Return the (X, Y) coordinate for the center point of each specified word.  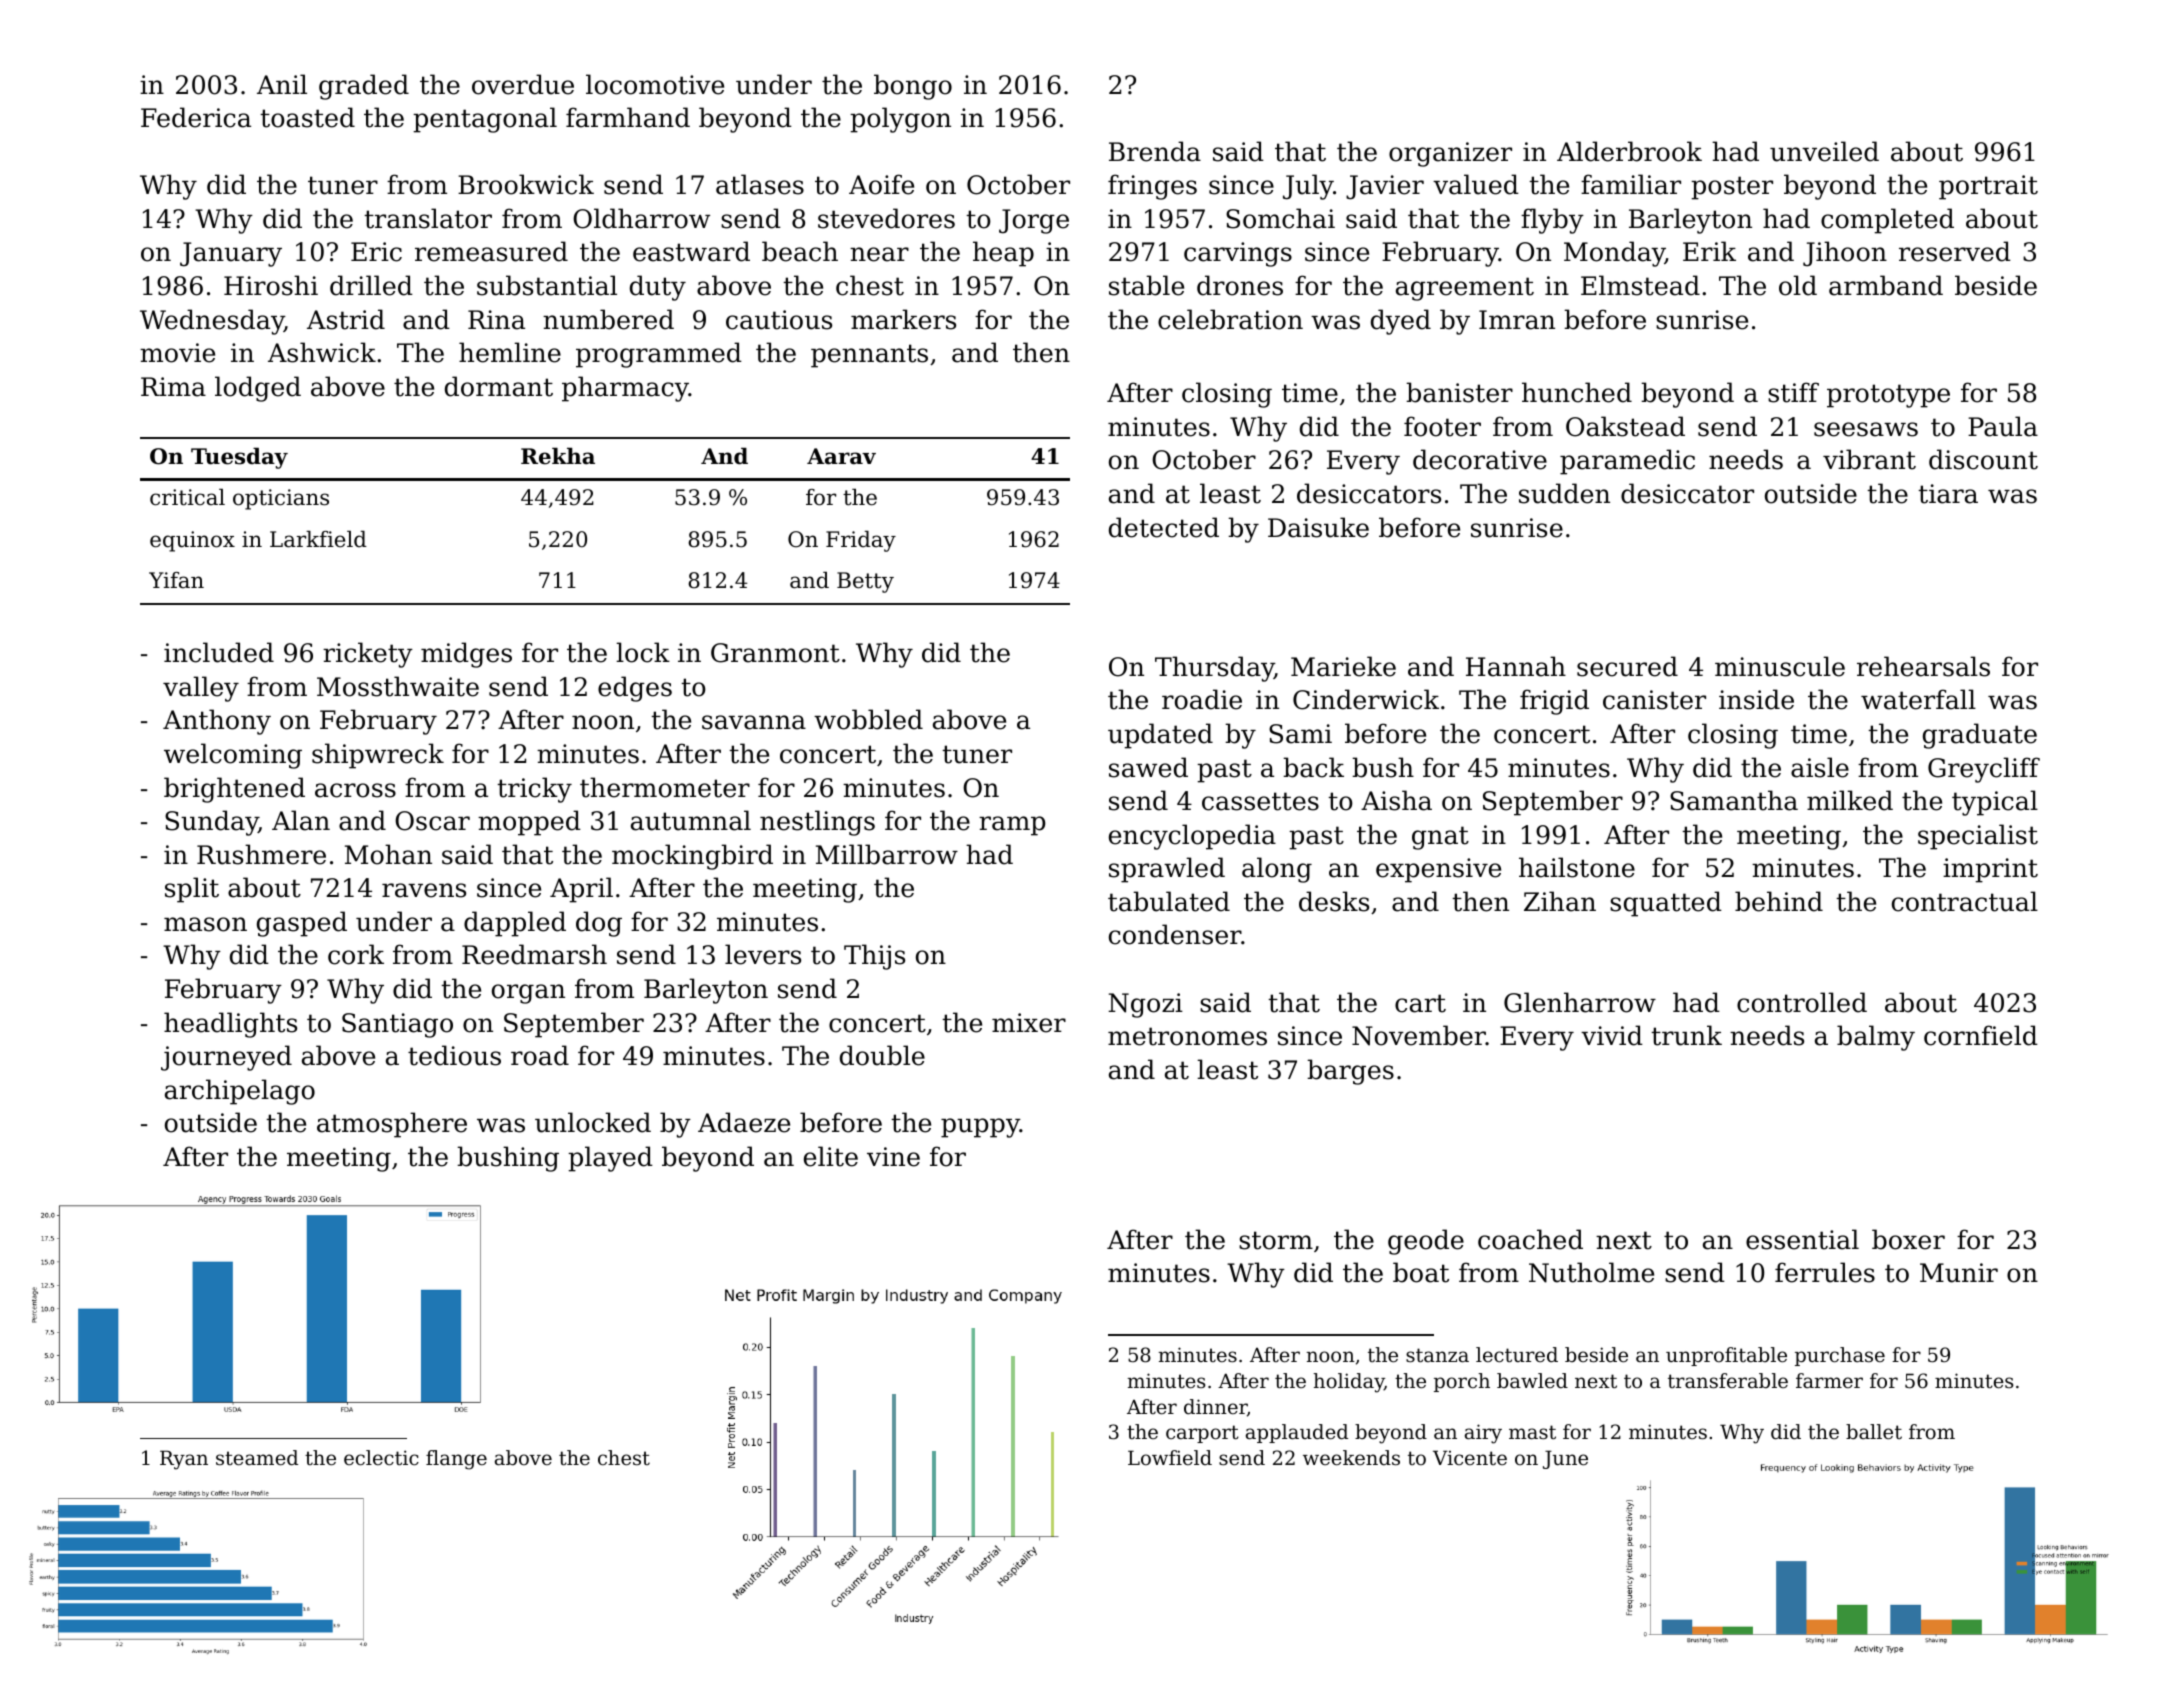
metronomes (1187, 1036)
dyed (1401, 322)
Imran (1517, 320)
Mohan (388, 854)
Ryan (184, 1460)
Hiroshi (271, 285)
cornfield (1981, 1035)
